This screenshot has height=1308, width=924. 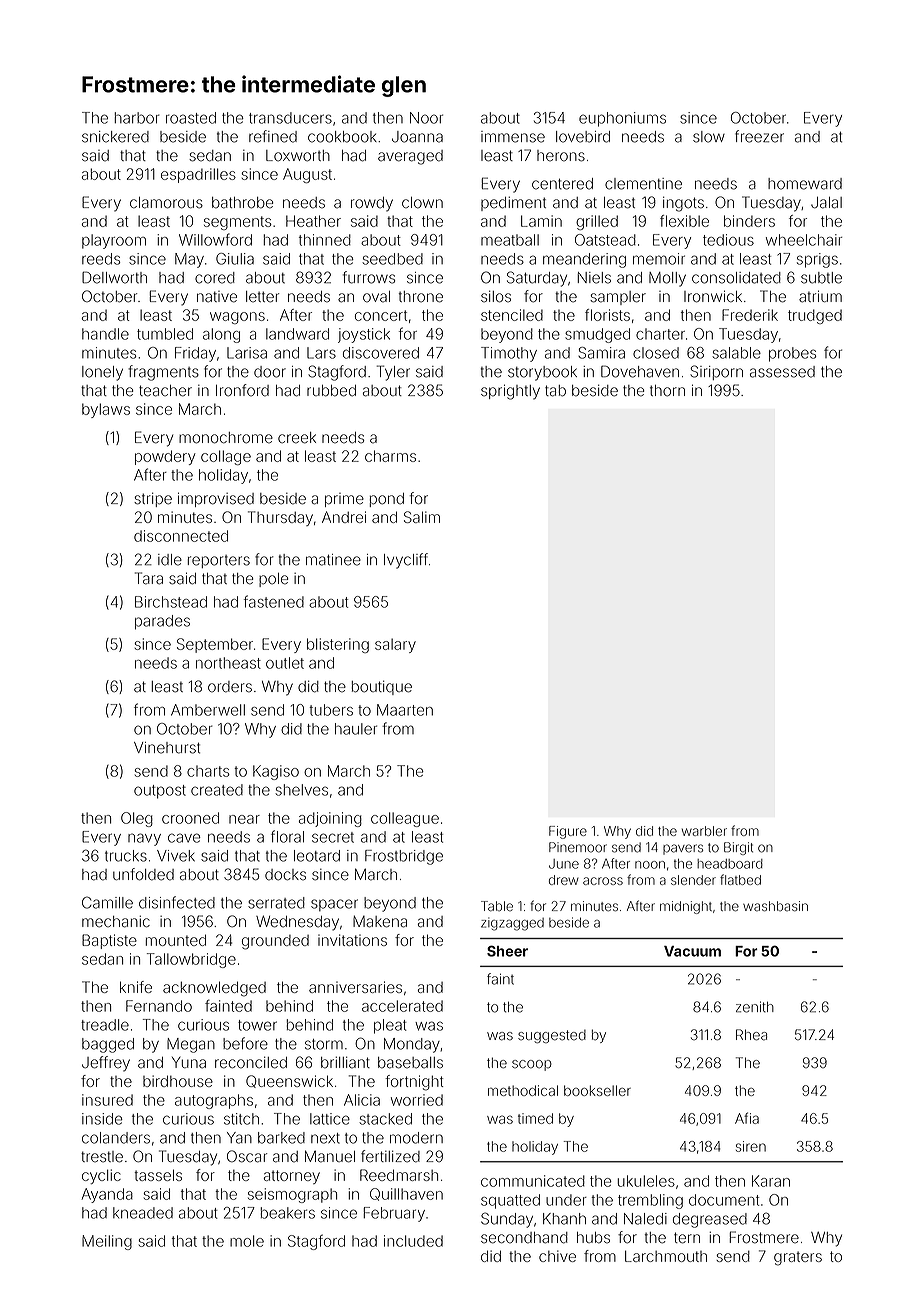 I want to click on clown, so click(x=422, y=203).
